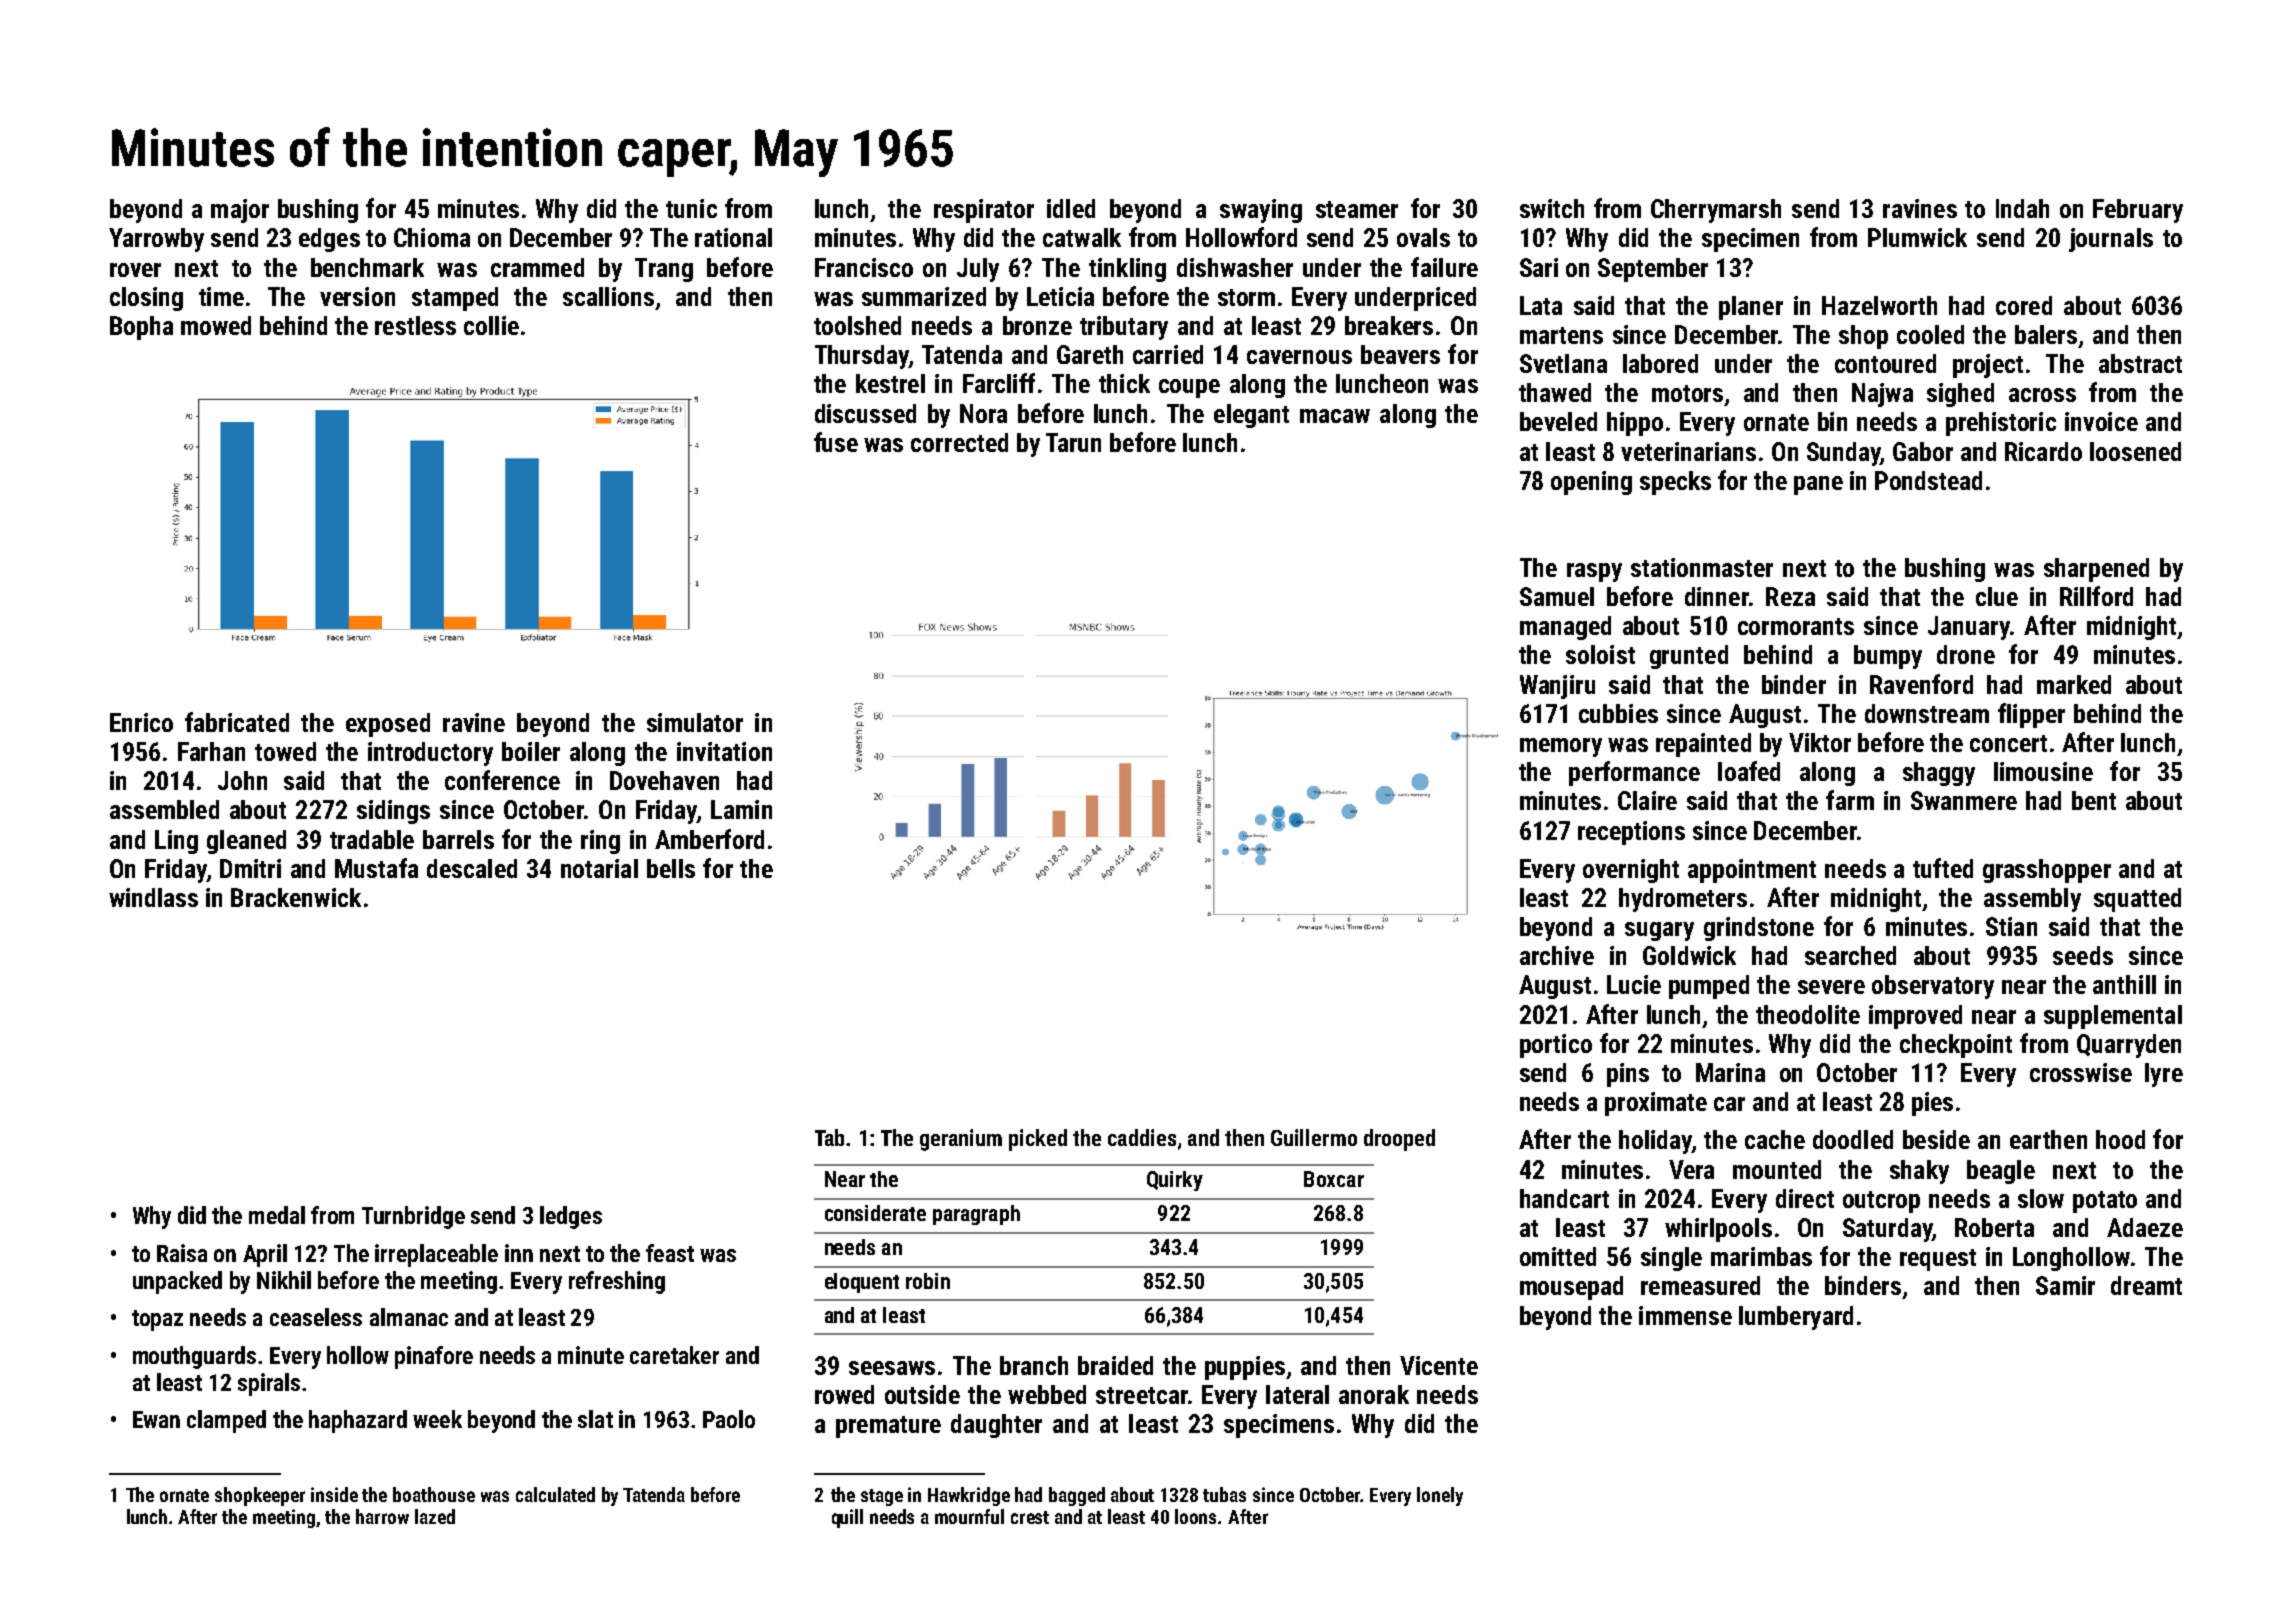 Image resolution: width=2292 pixels, height=1620 pixels. What do you see at coordinates (156, 240) in the screenshot?
I see `Yarrowby` at bounding box center [156, 240].
